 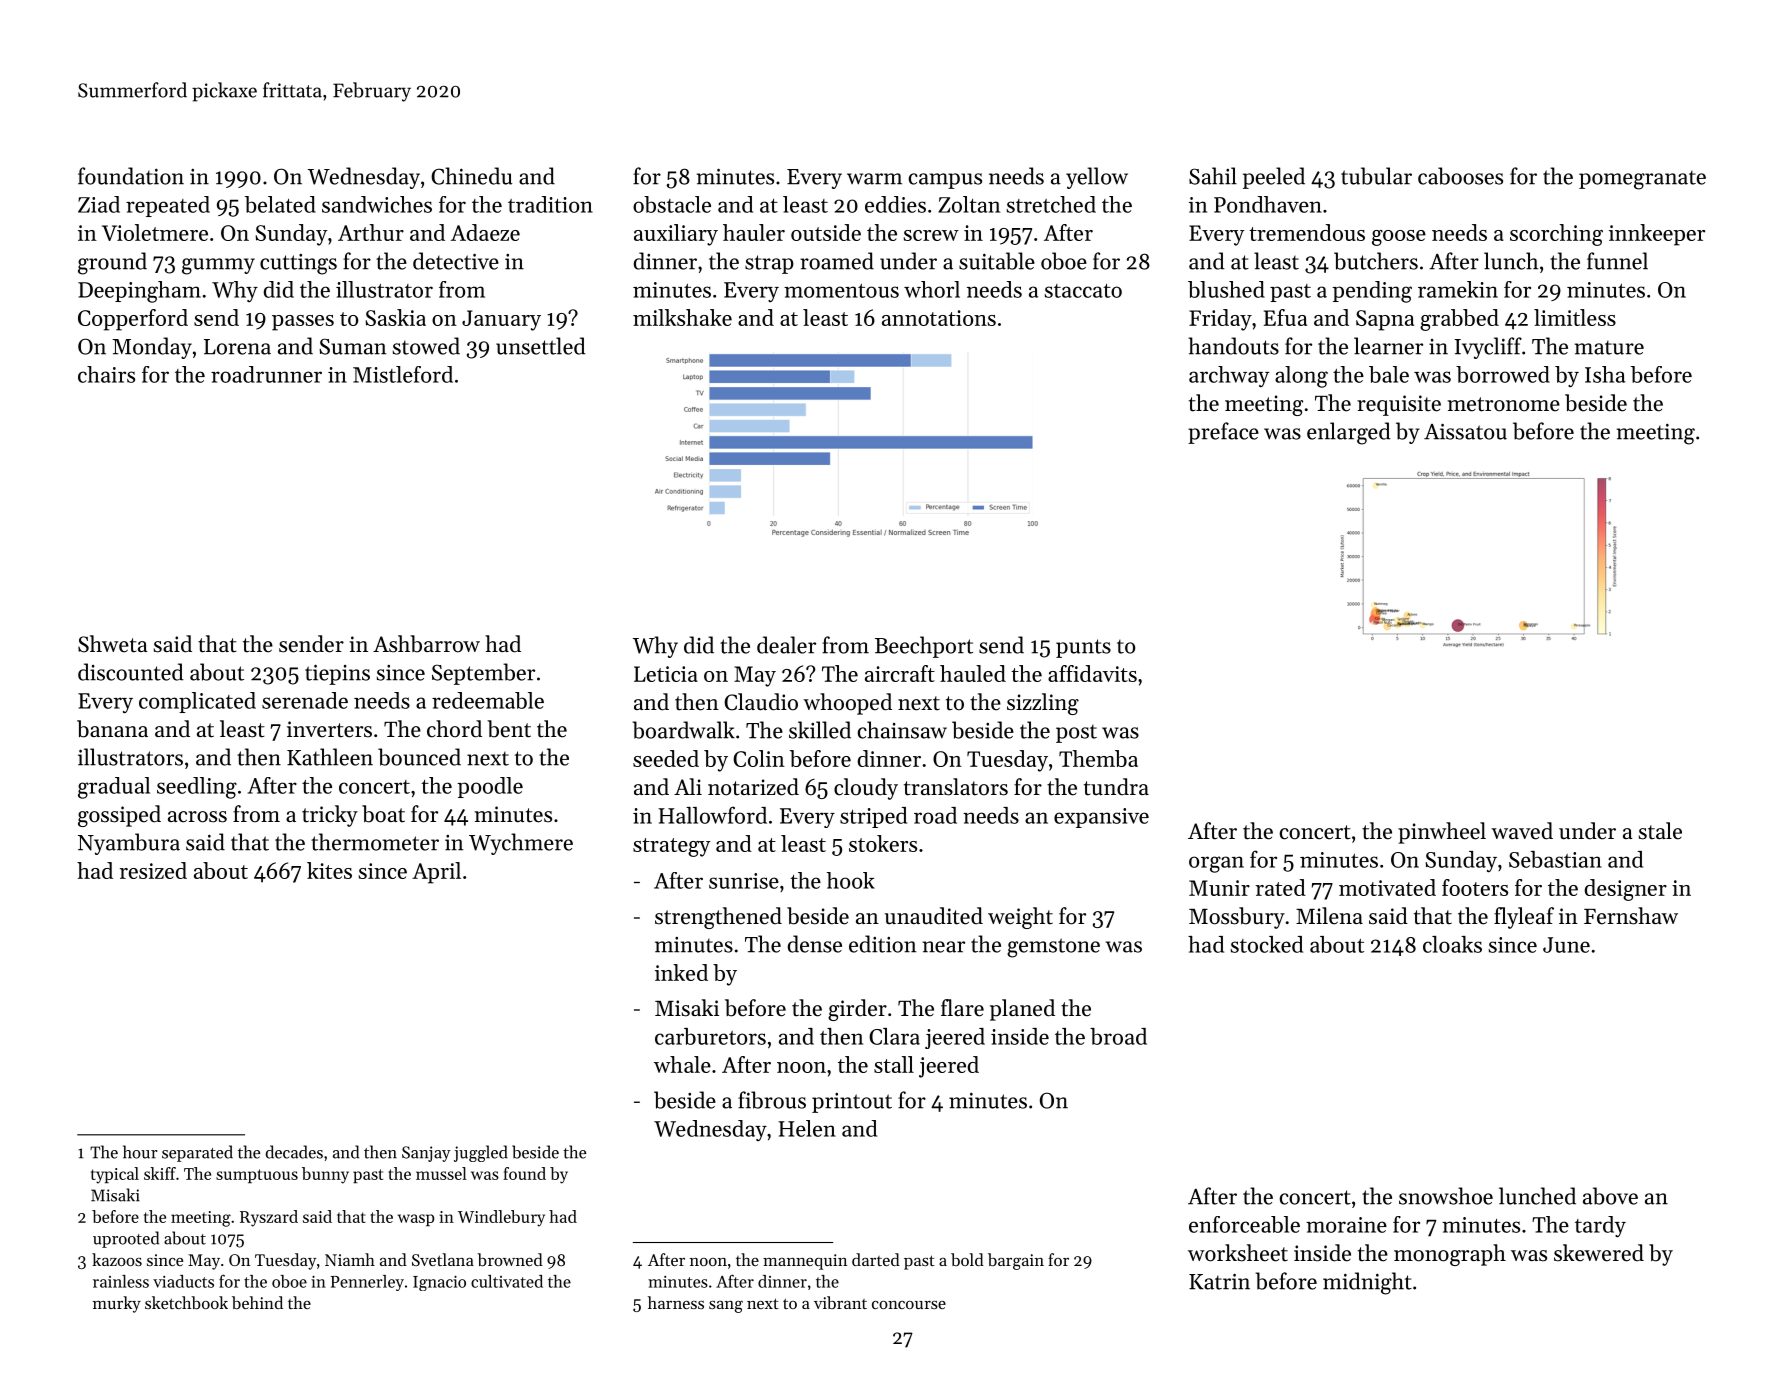 What do you see at coordinates (113, 644) in the screenshot?
I see `Shweta` at bounding box center [113, 644].
